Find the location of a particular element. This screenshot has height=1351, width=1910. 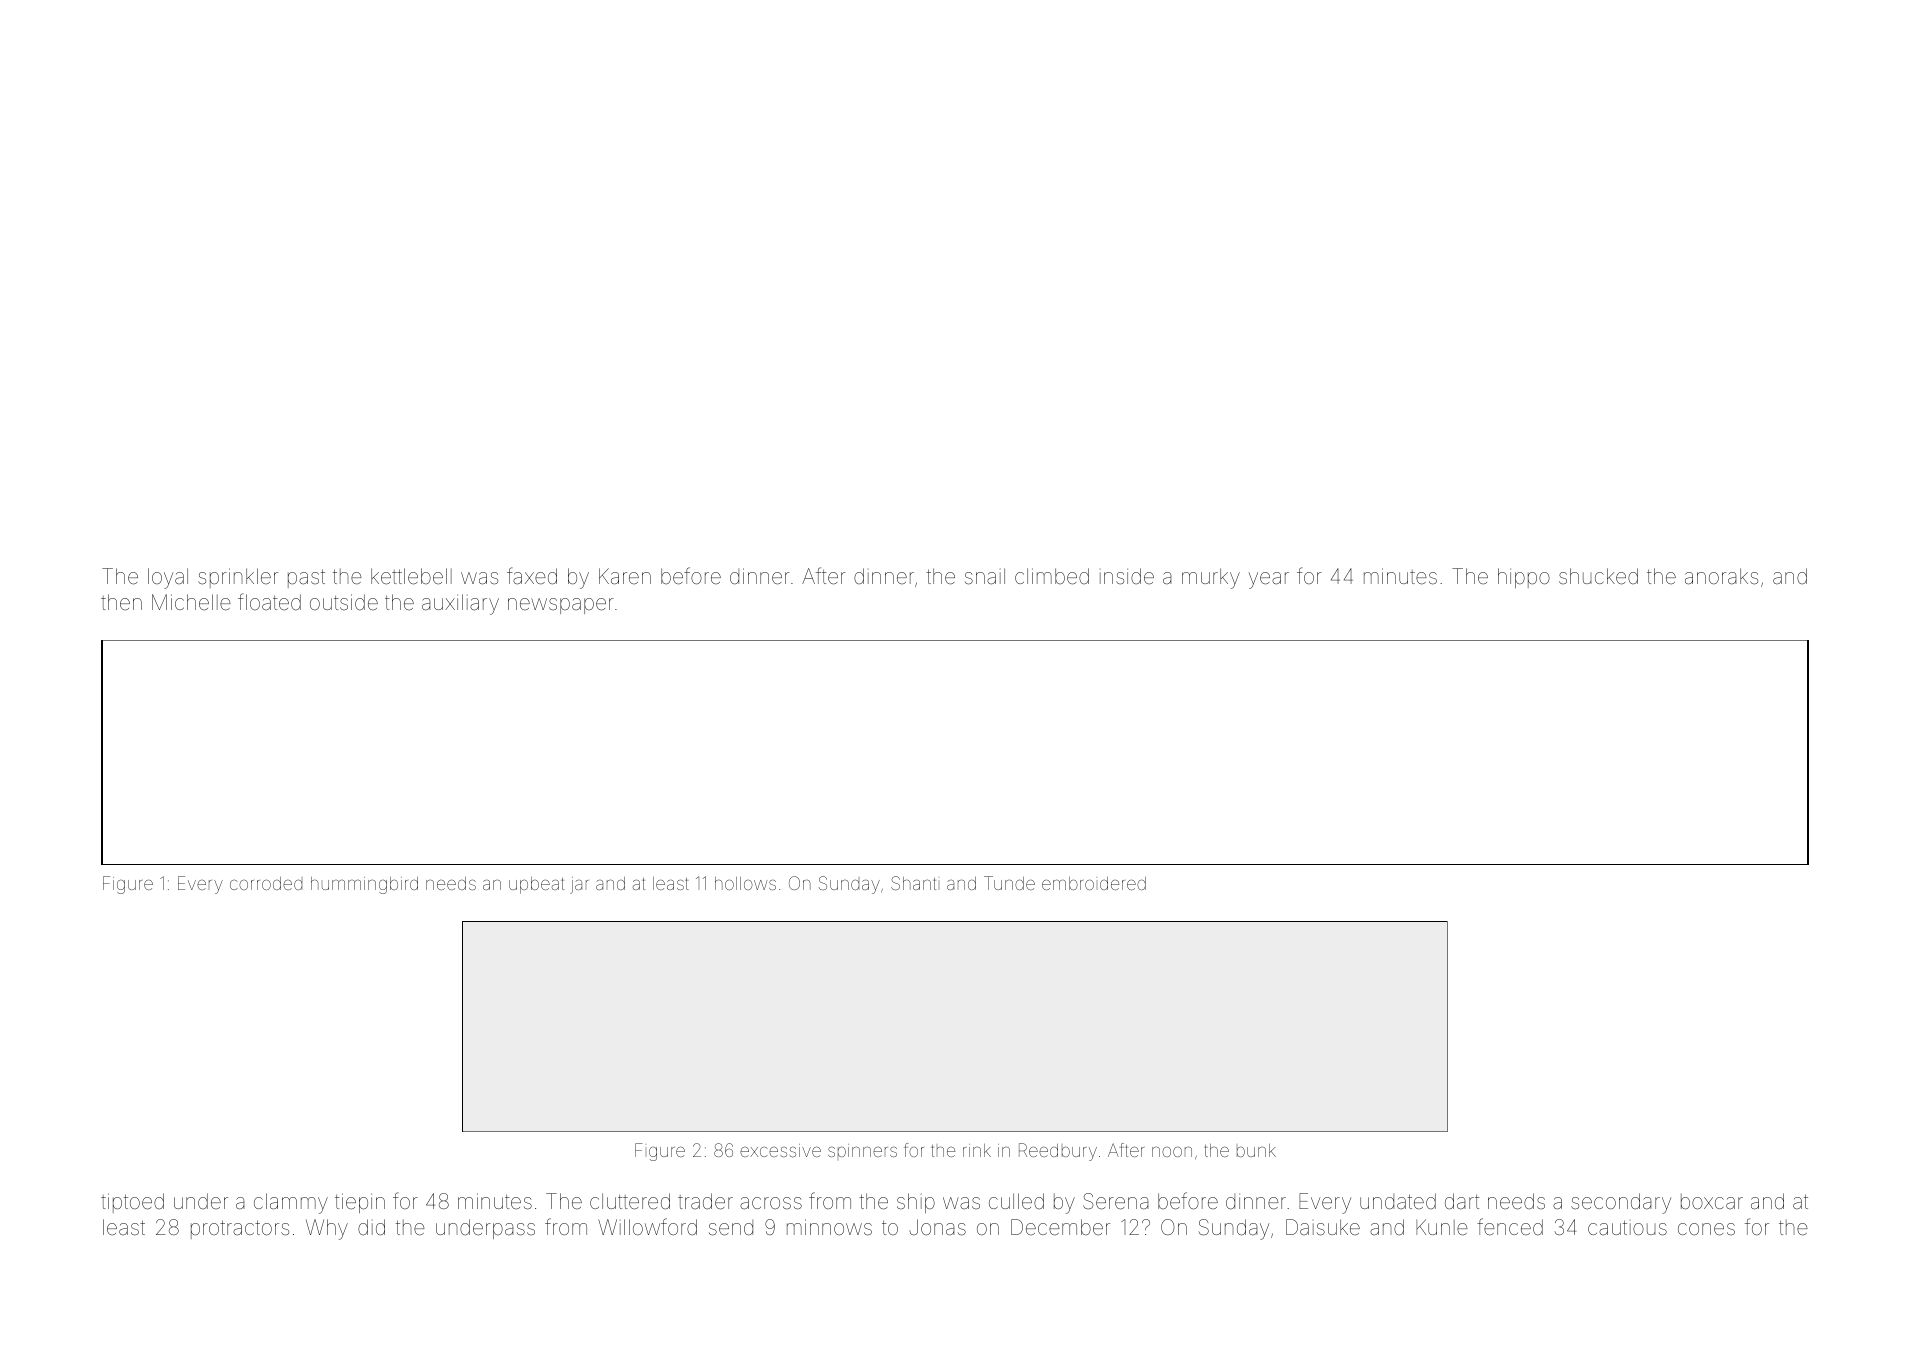

tiepin is located at coordinates (360, 1203).
